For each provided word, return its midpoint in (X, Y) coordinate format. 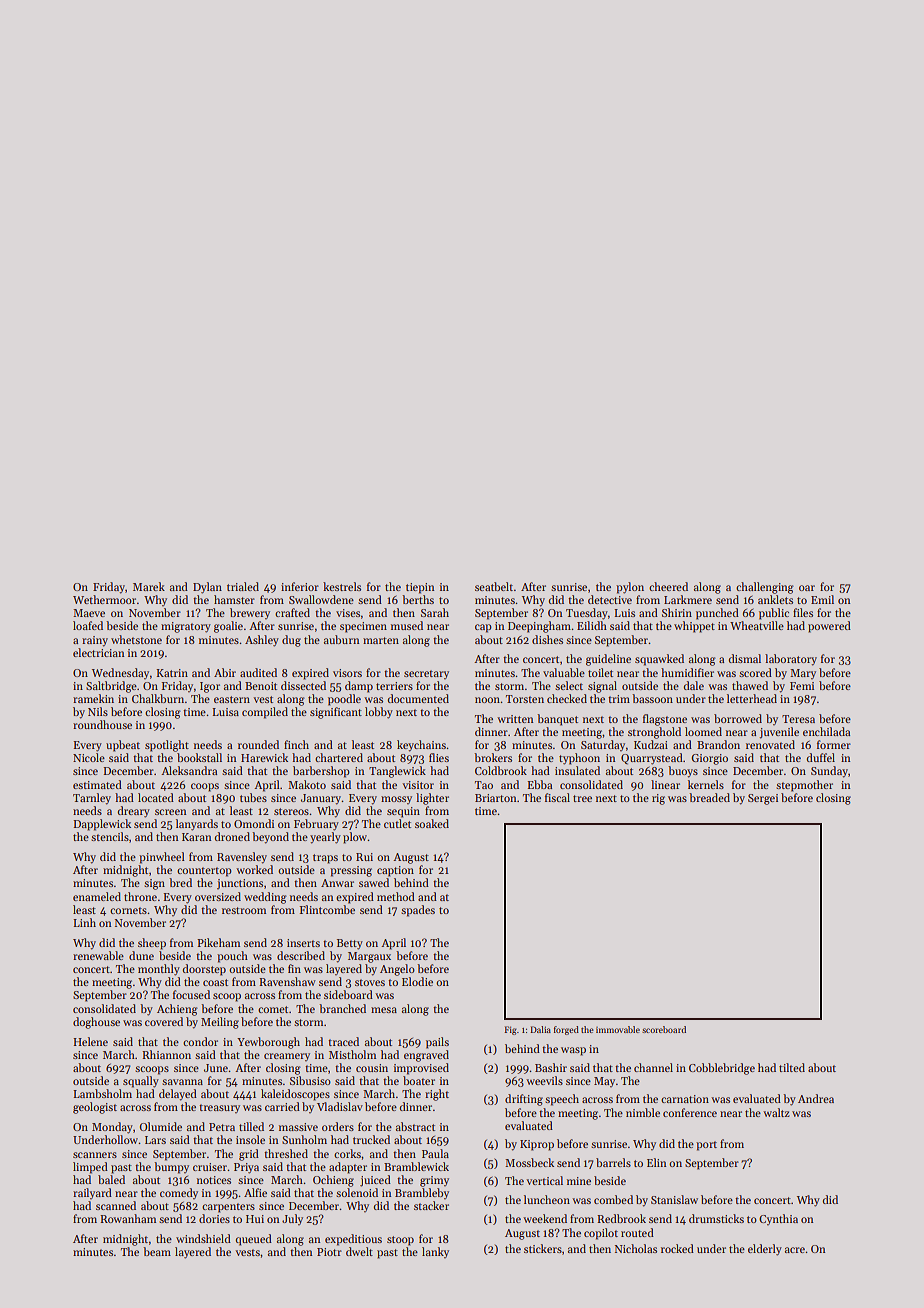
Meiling (220, 1023)
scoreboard (664, 1029)
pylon (630, 588)
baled (111, 1179)
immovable (618, 1029)
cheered (668, 586)
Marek (149, 586)
